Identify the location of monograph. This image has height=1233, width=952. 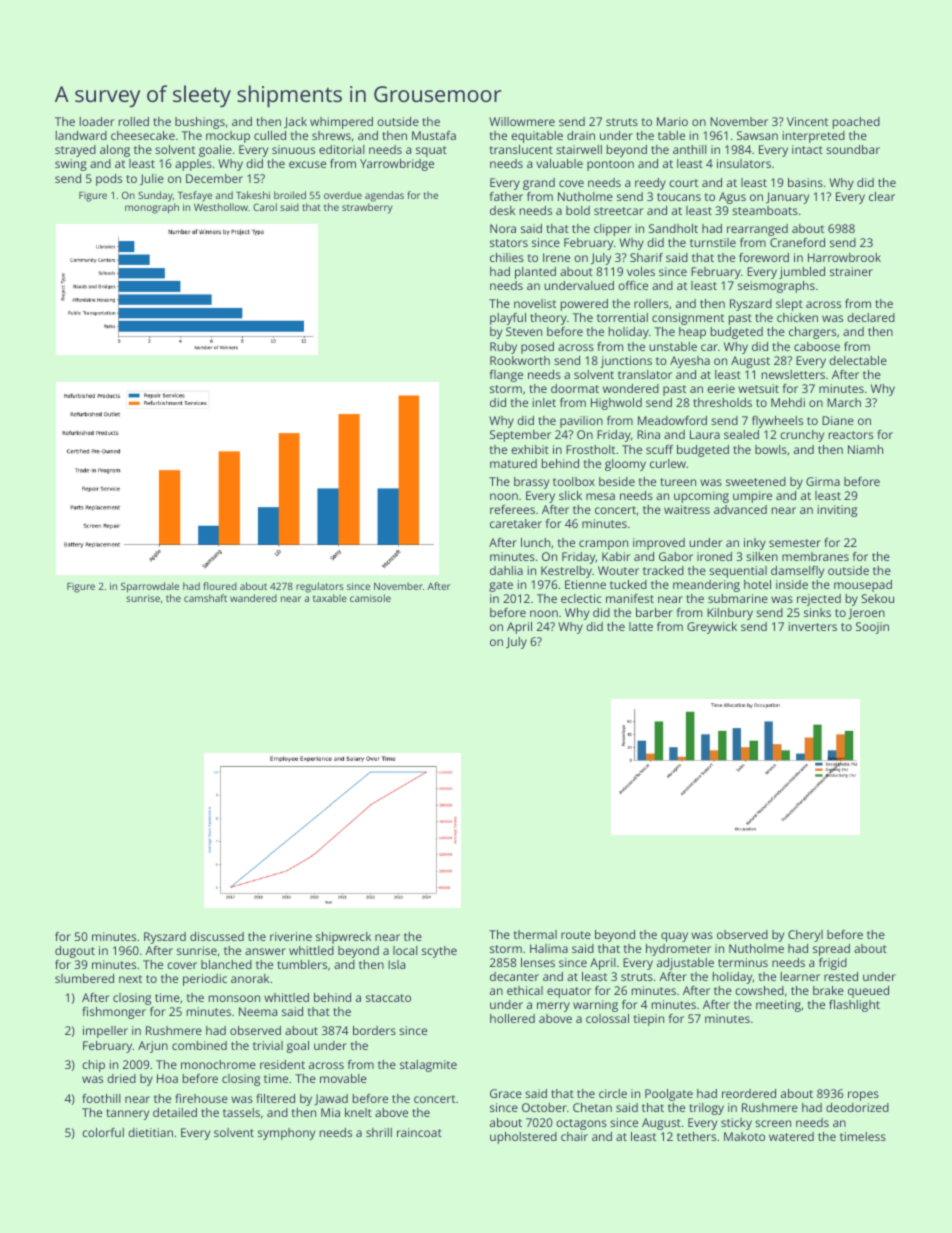
(152, 208).
